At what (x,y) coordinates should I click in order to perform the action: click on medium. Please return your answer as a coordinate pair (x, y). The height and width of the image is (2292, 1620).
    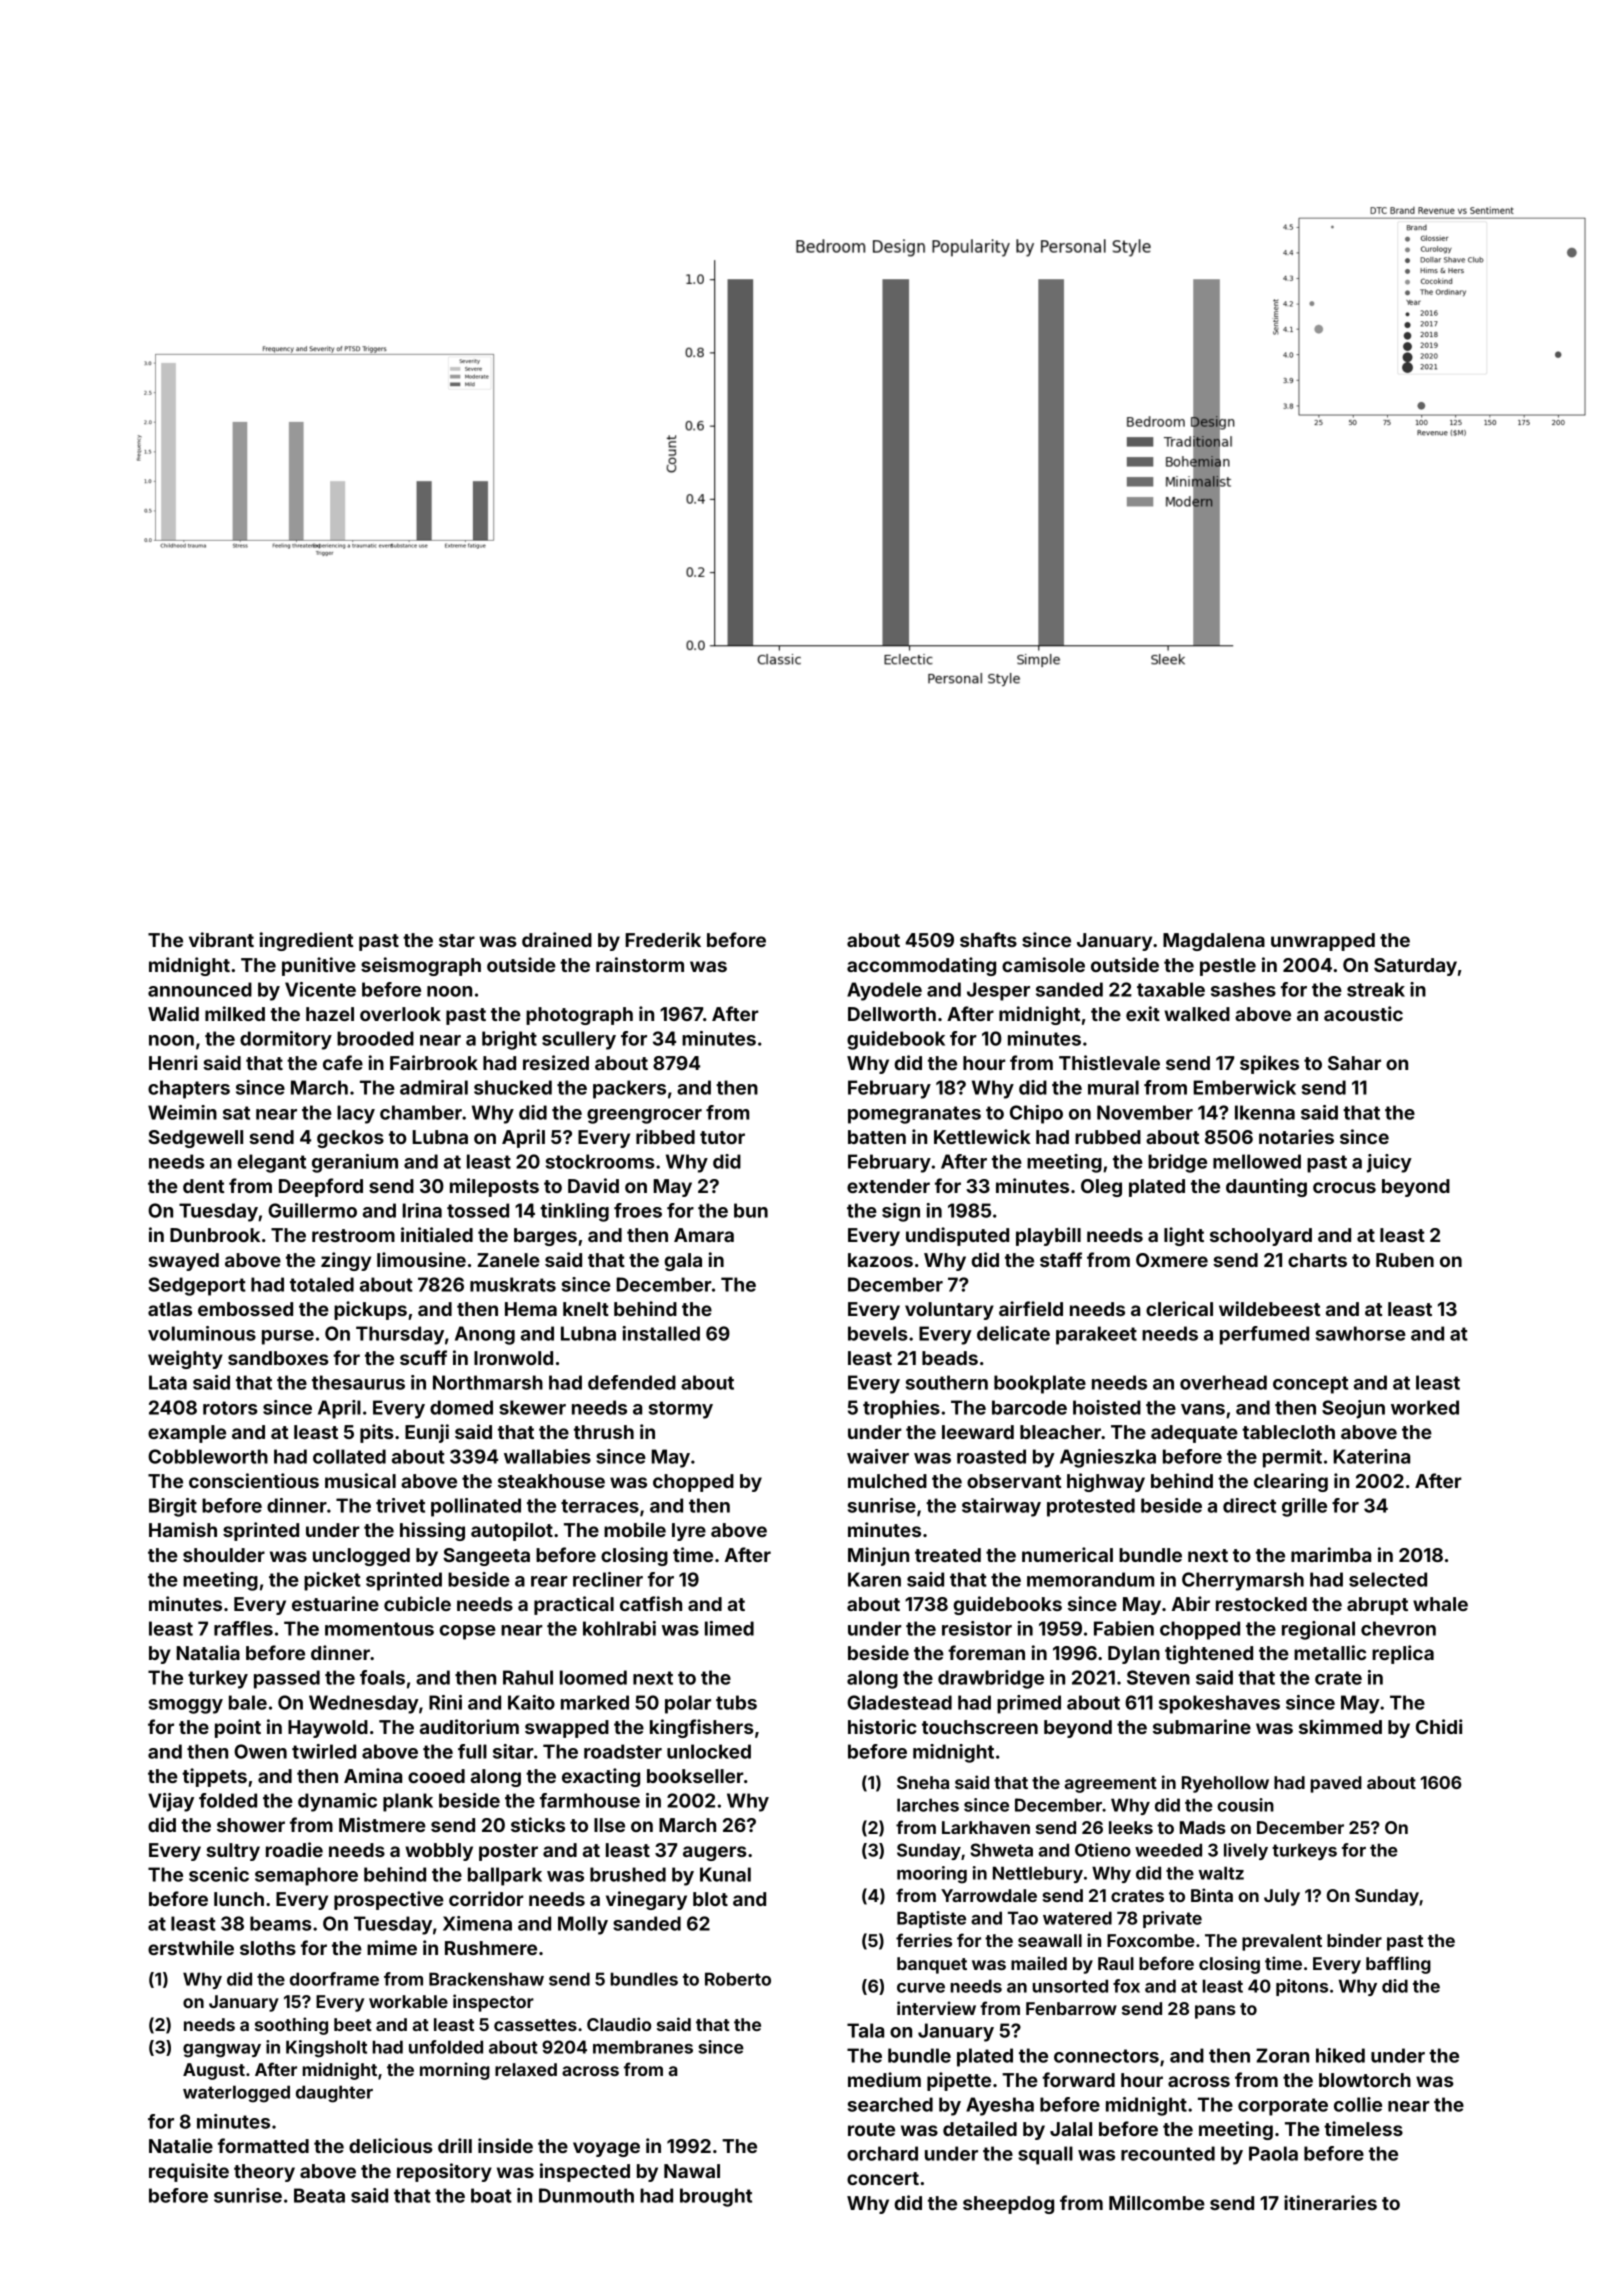
    Looking at the image, I should click on (884, 2079).
